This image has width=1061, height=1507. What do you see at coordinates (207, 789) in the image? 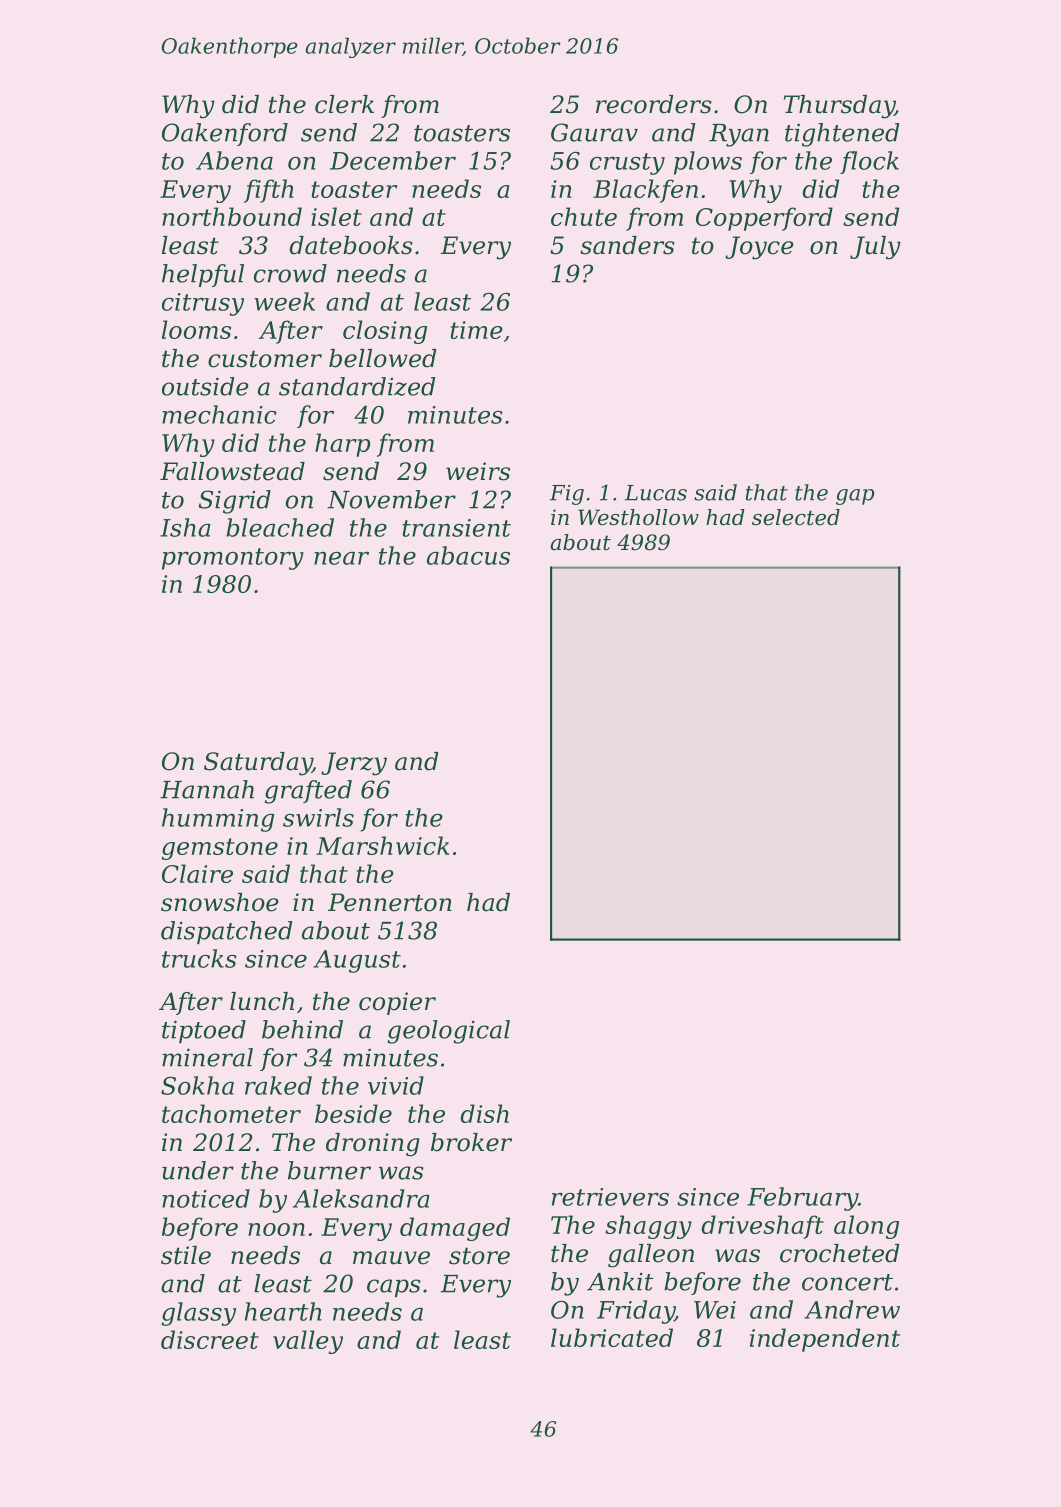
I see `Hannah` at bounding box center [207, 789].
